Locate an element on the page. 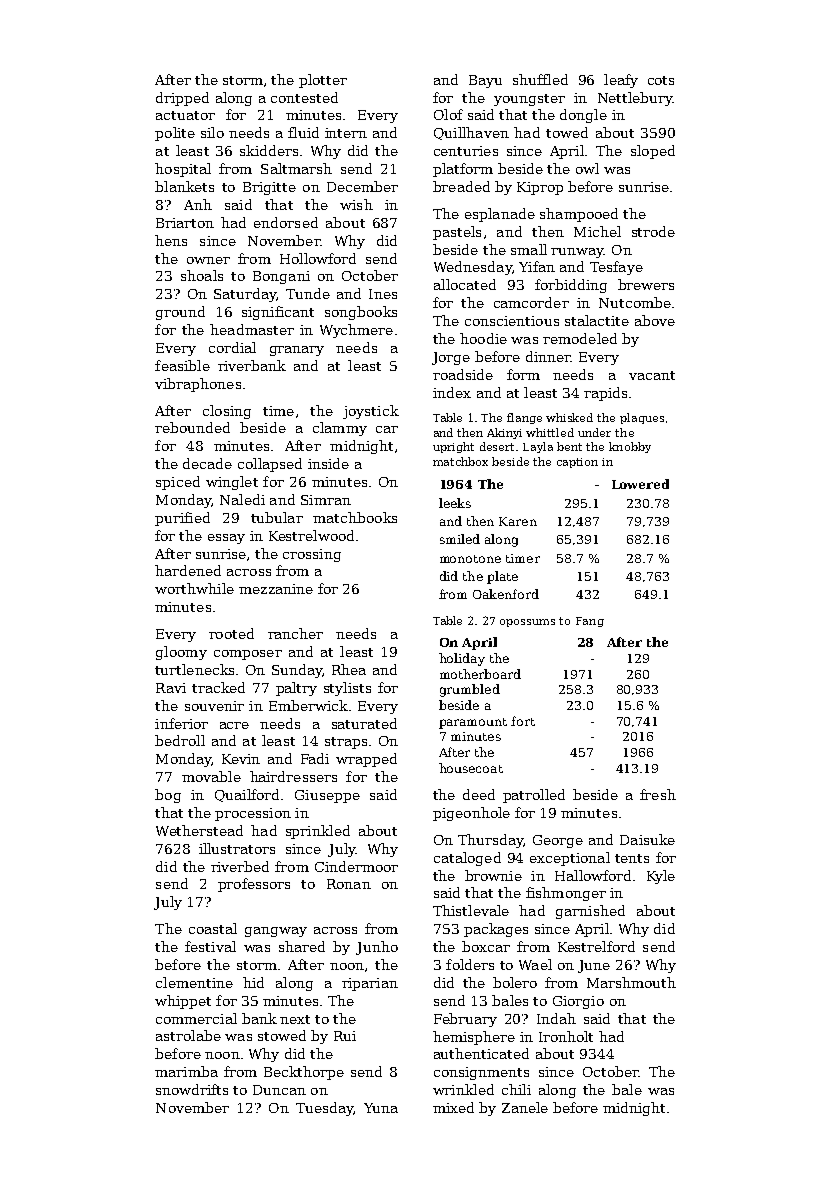 The height and width of the image is (1179, 831). matchbooks is located at coordinates (355, 517).
